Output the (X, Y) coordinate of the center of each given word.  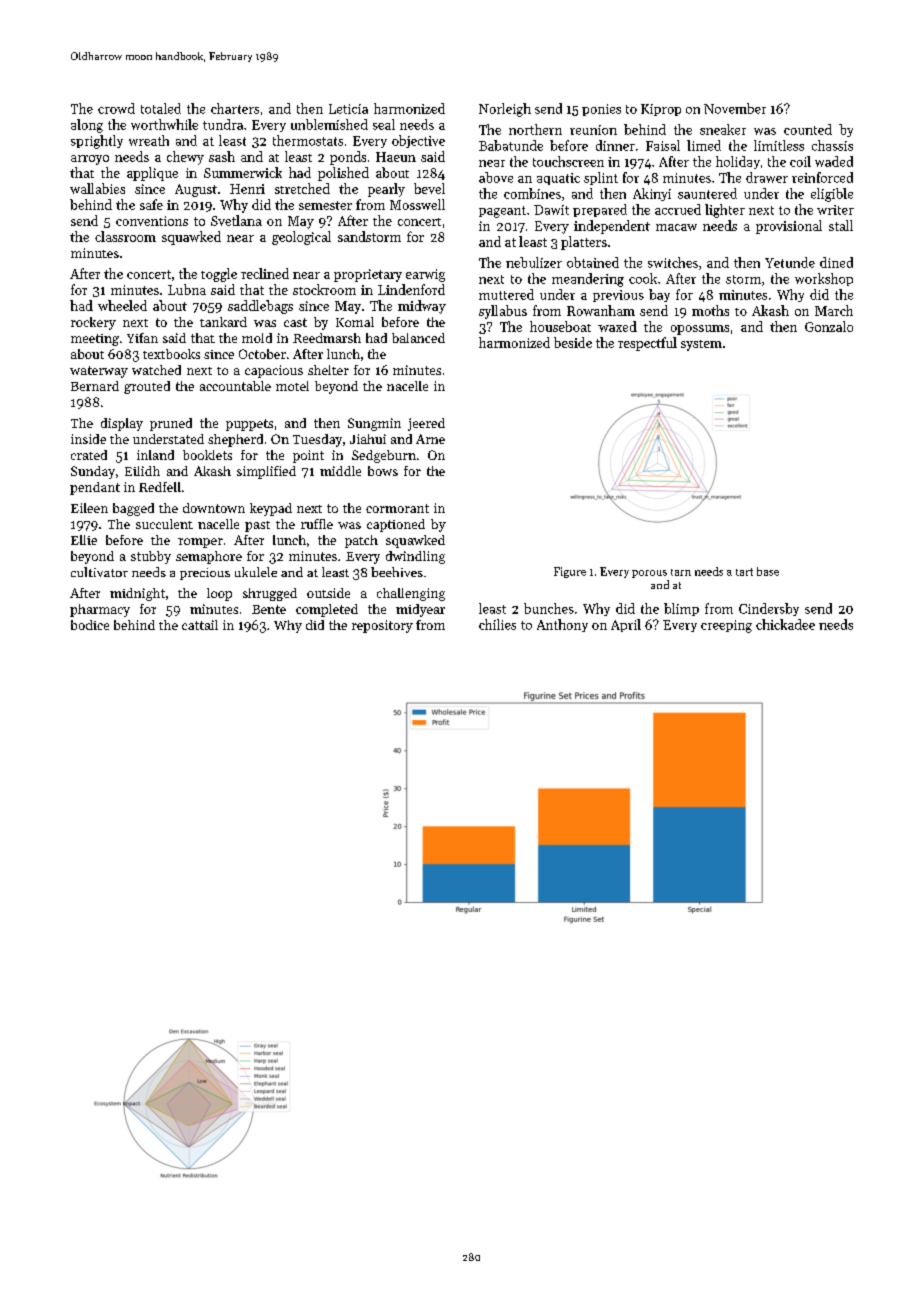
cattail (200, 625)
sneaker (723, 129)
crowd (116, 108)
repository (382, 626)
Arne (430, 439)
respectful (647, 344)
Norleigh (505, 110)
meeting (95, 340)
